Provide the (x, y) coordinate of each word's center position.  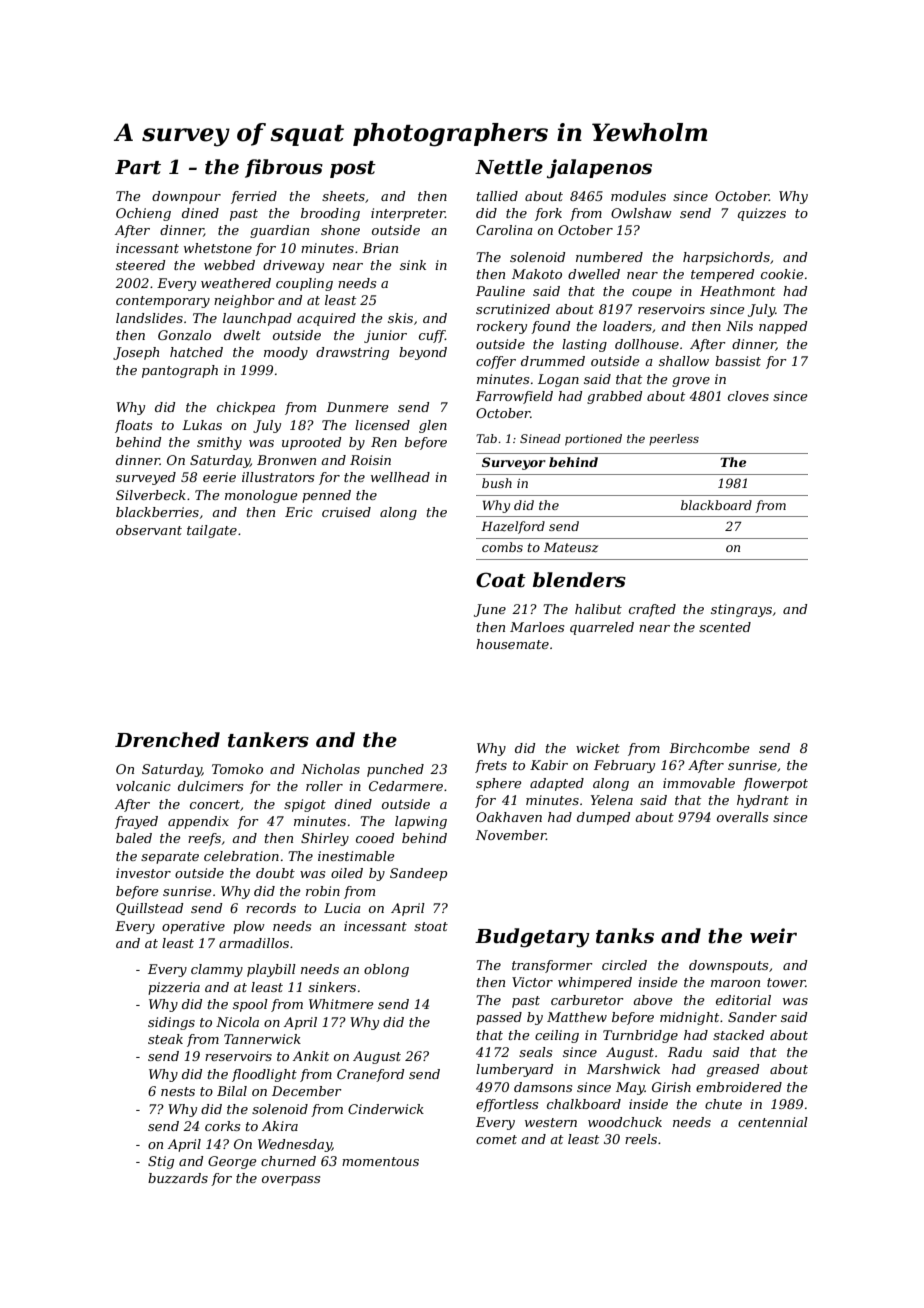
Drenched (167, 740)
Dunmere (357, 407)
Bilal (232, 1091)
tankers (268, 740)
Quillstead (149, 909)
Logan (558, 380)
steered (140, 265)
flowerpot (775, 784)
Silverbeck (151, 495)
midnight (689, 1018)
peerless (674, 440)
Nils (739, 326)
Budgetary (532, 938)
